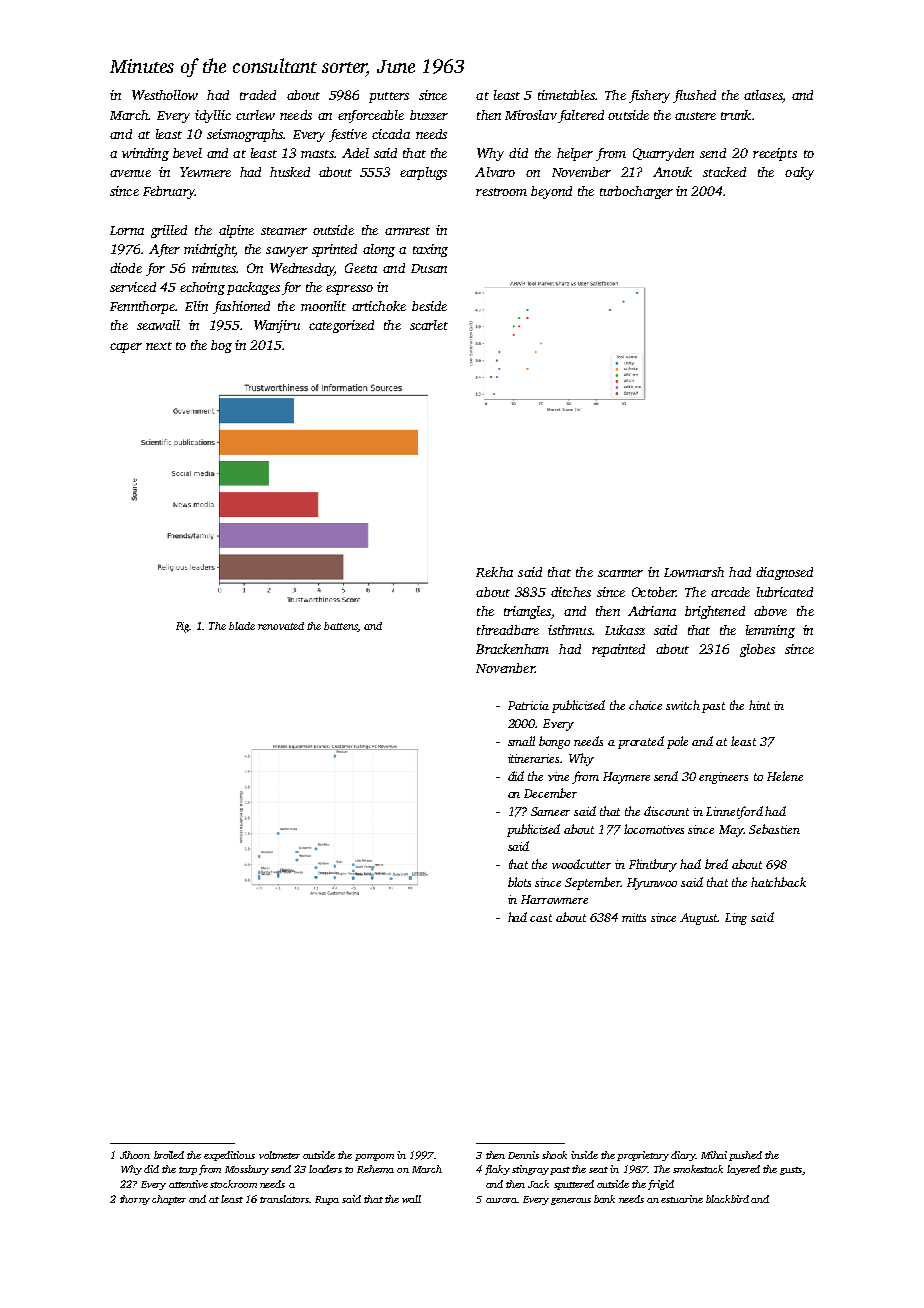  I want to click on Lowmarsh, so click(694, 572).
